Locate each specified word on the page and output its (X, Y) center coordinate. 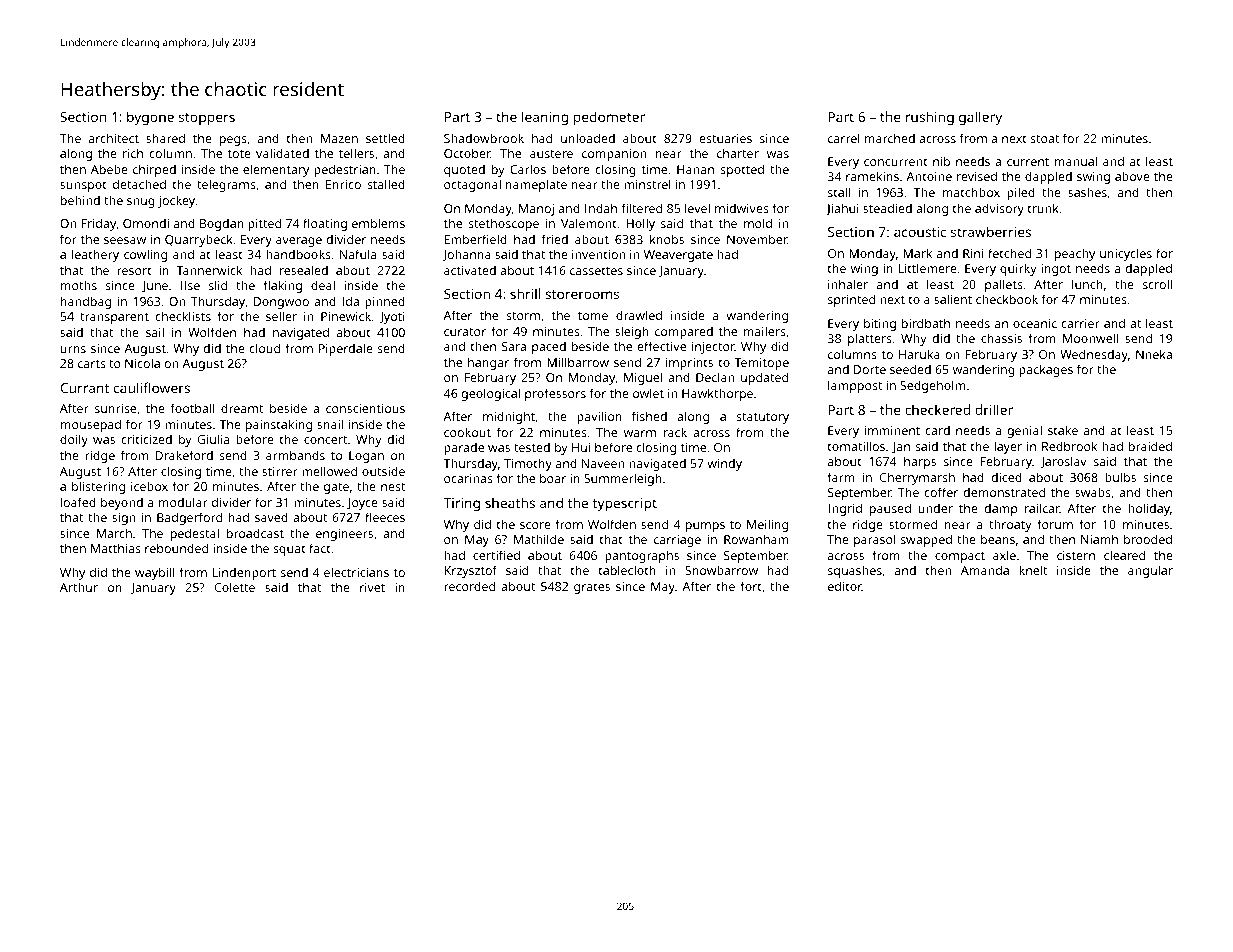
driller (994, 409)
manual (1076, 161)
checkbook (1007, 299)
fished (649, 416)
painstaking (279, 425)
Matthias (116, 548)
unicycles (1126, 254)
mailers (765, 331)
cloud (264, 348)
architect (114, 138)
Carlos (528, 169)
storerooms (582, 294)
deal (323, 285)
